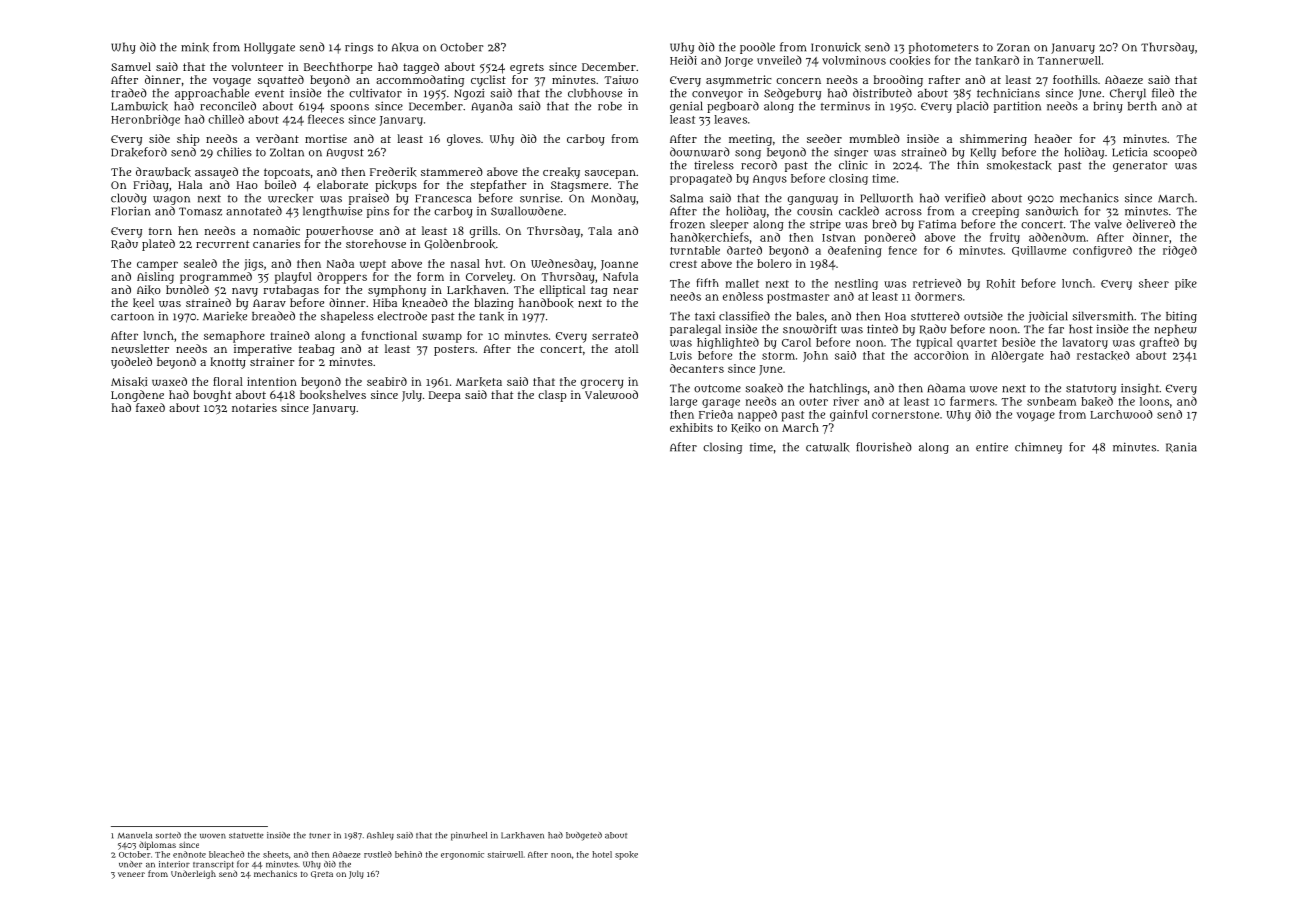  Describe the element at coordinates (602, 854) in the screenshot. I see `hotel` at that location.
